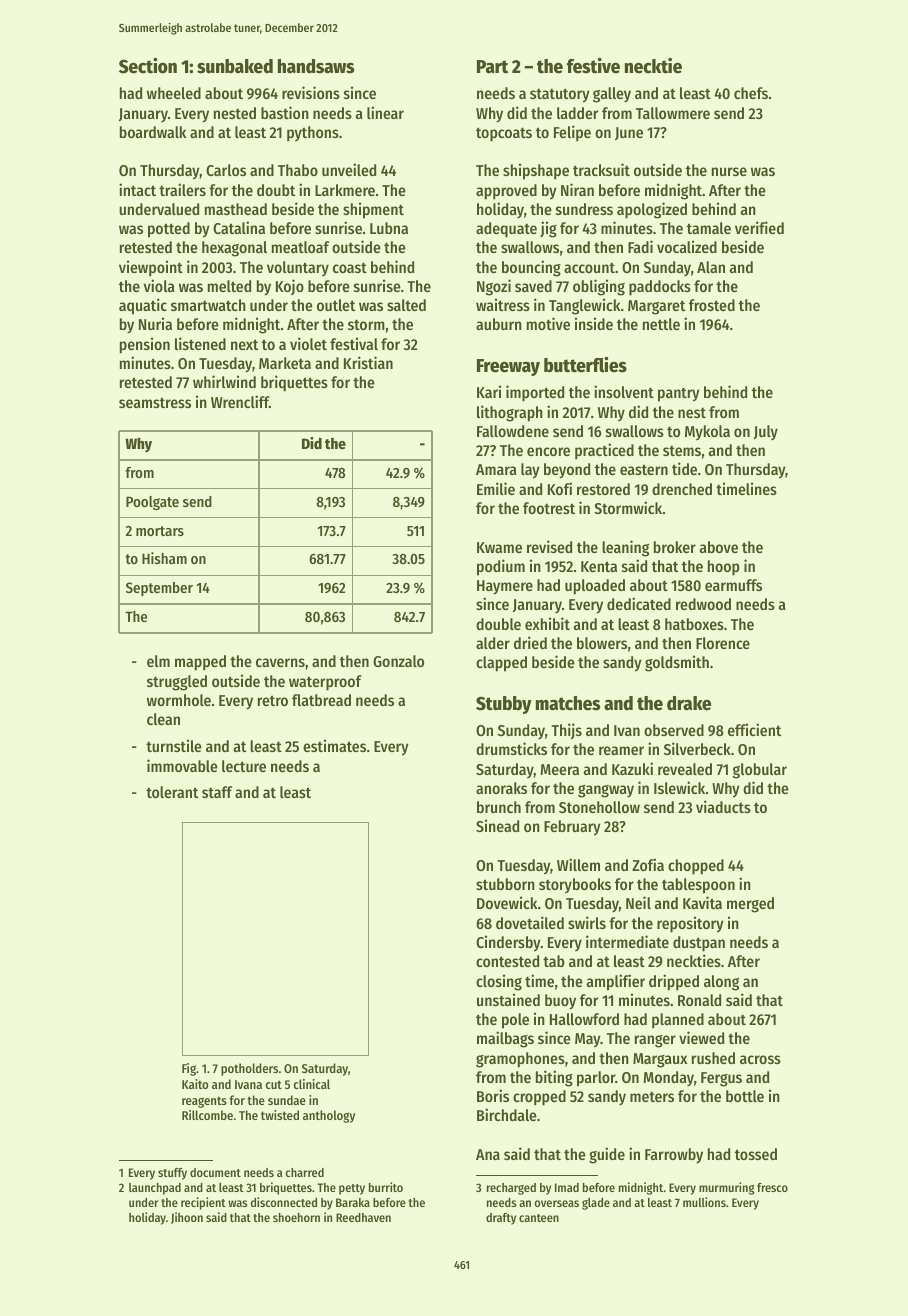  I want to click on Imad, so click(567, 1187).
